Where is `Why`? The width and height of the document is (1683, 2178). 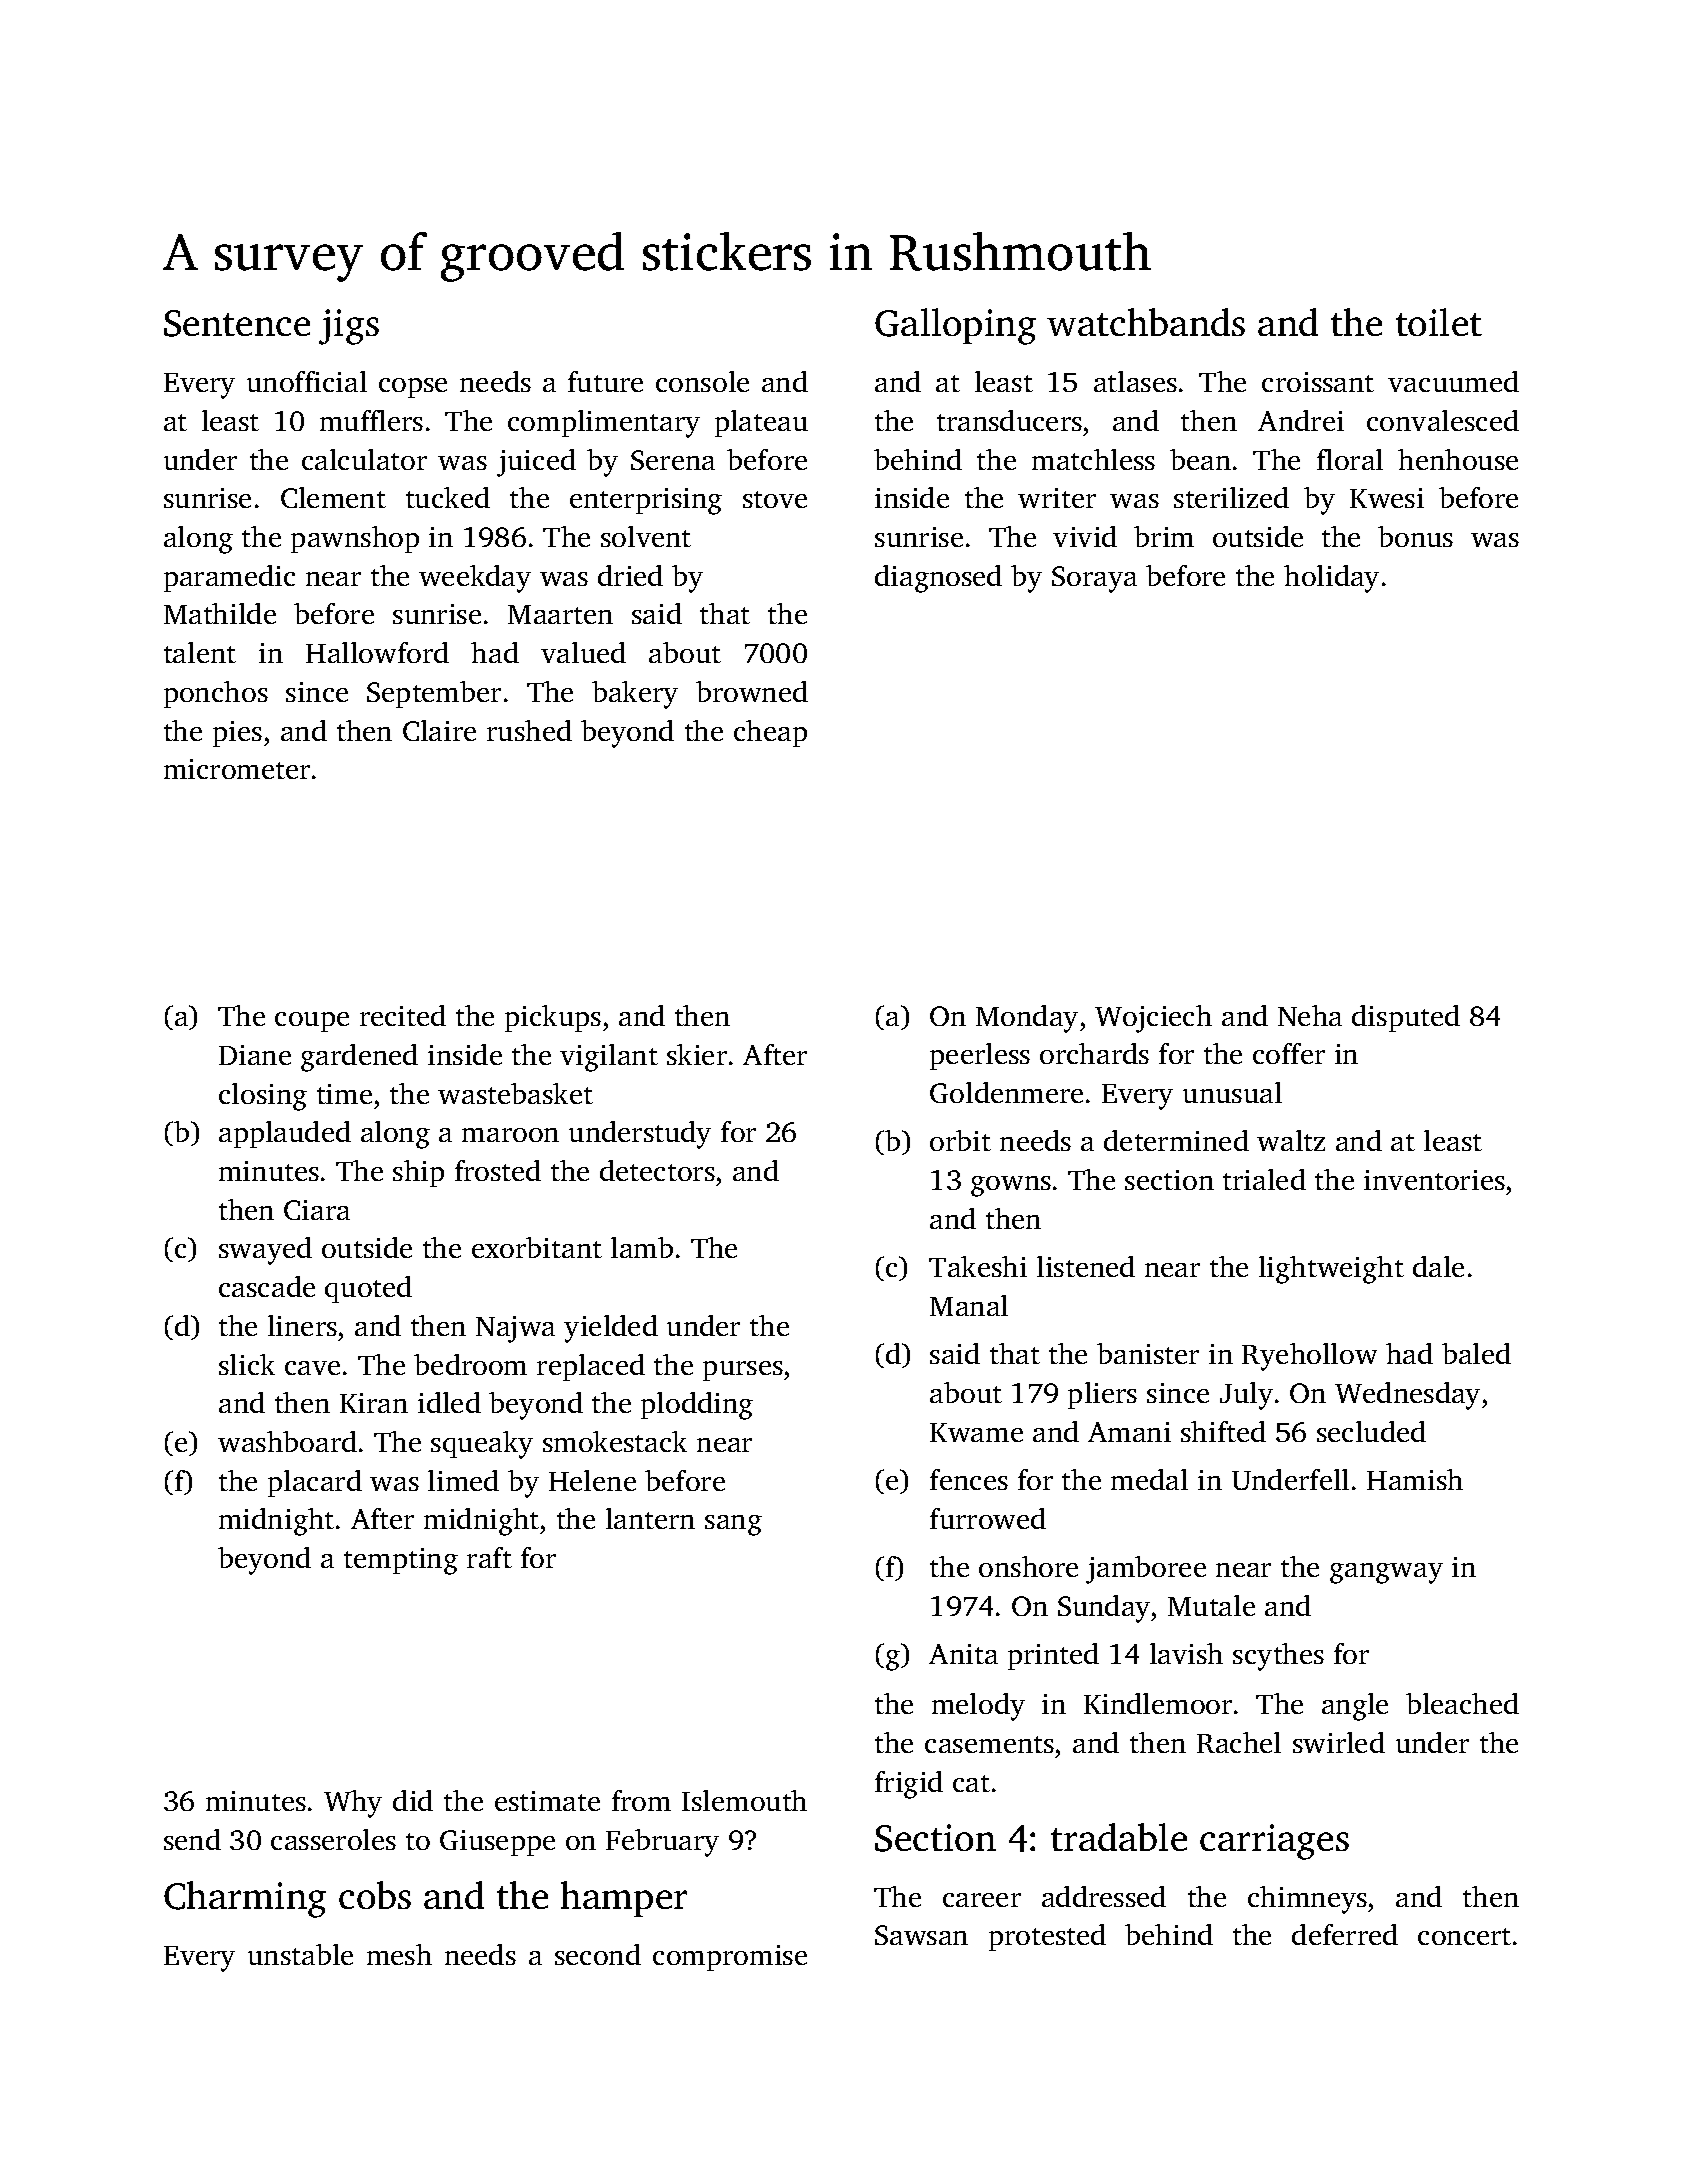 Why is located at coordinates (353, 1804).
